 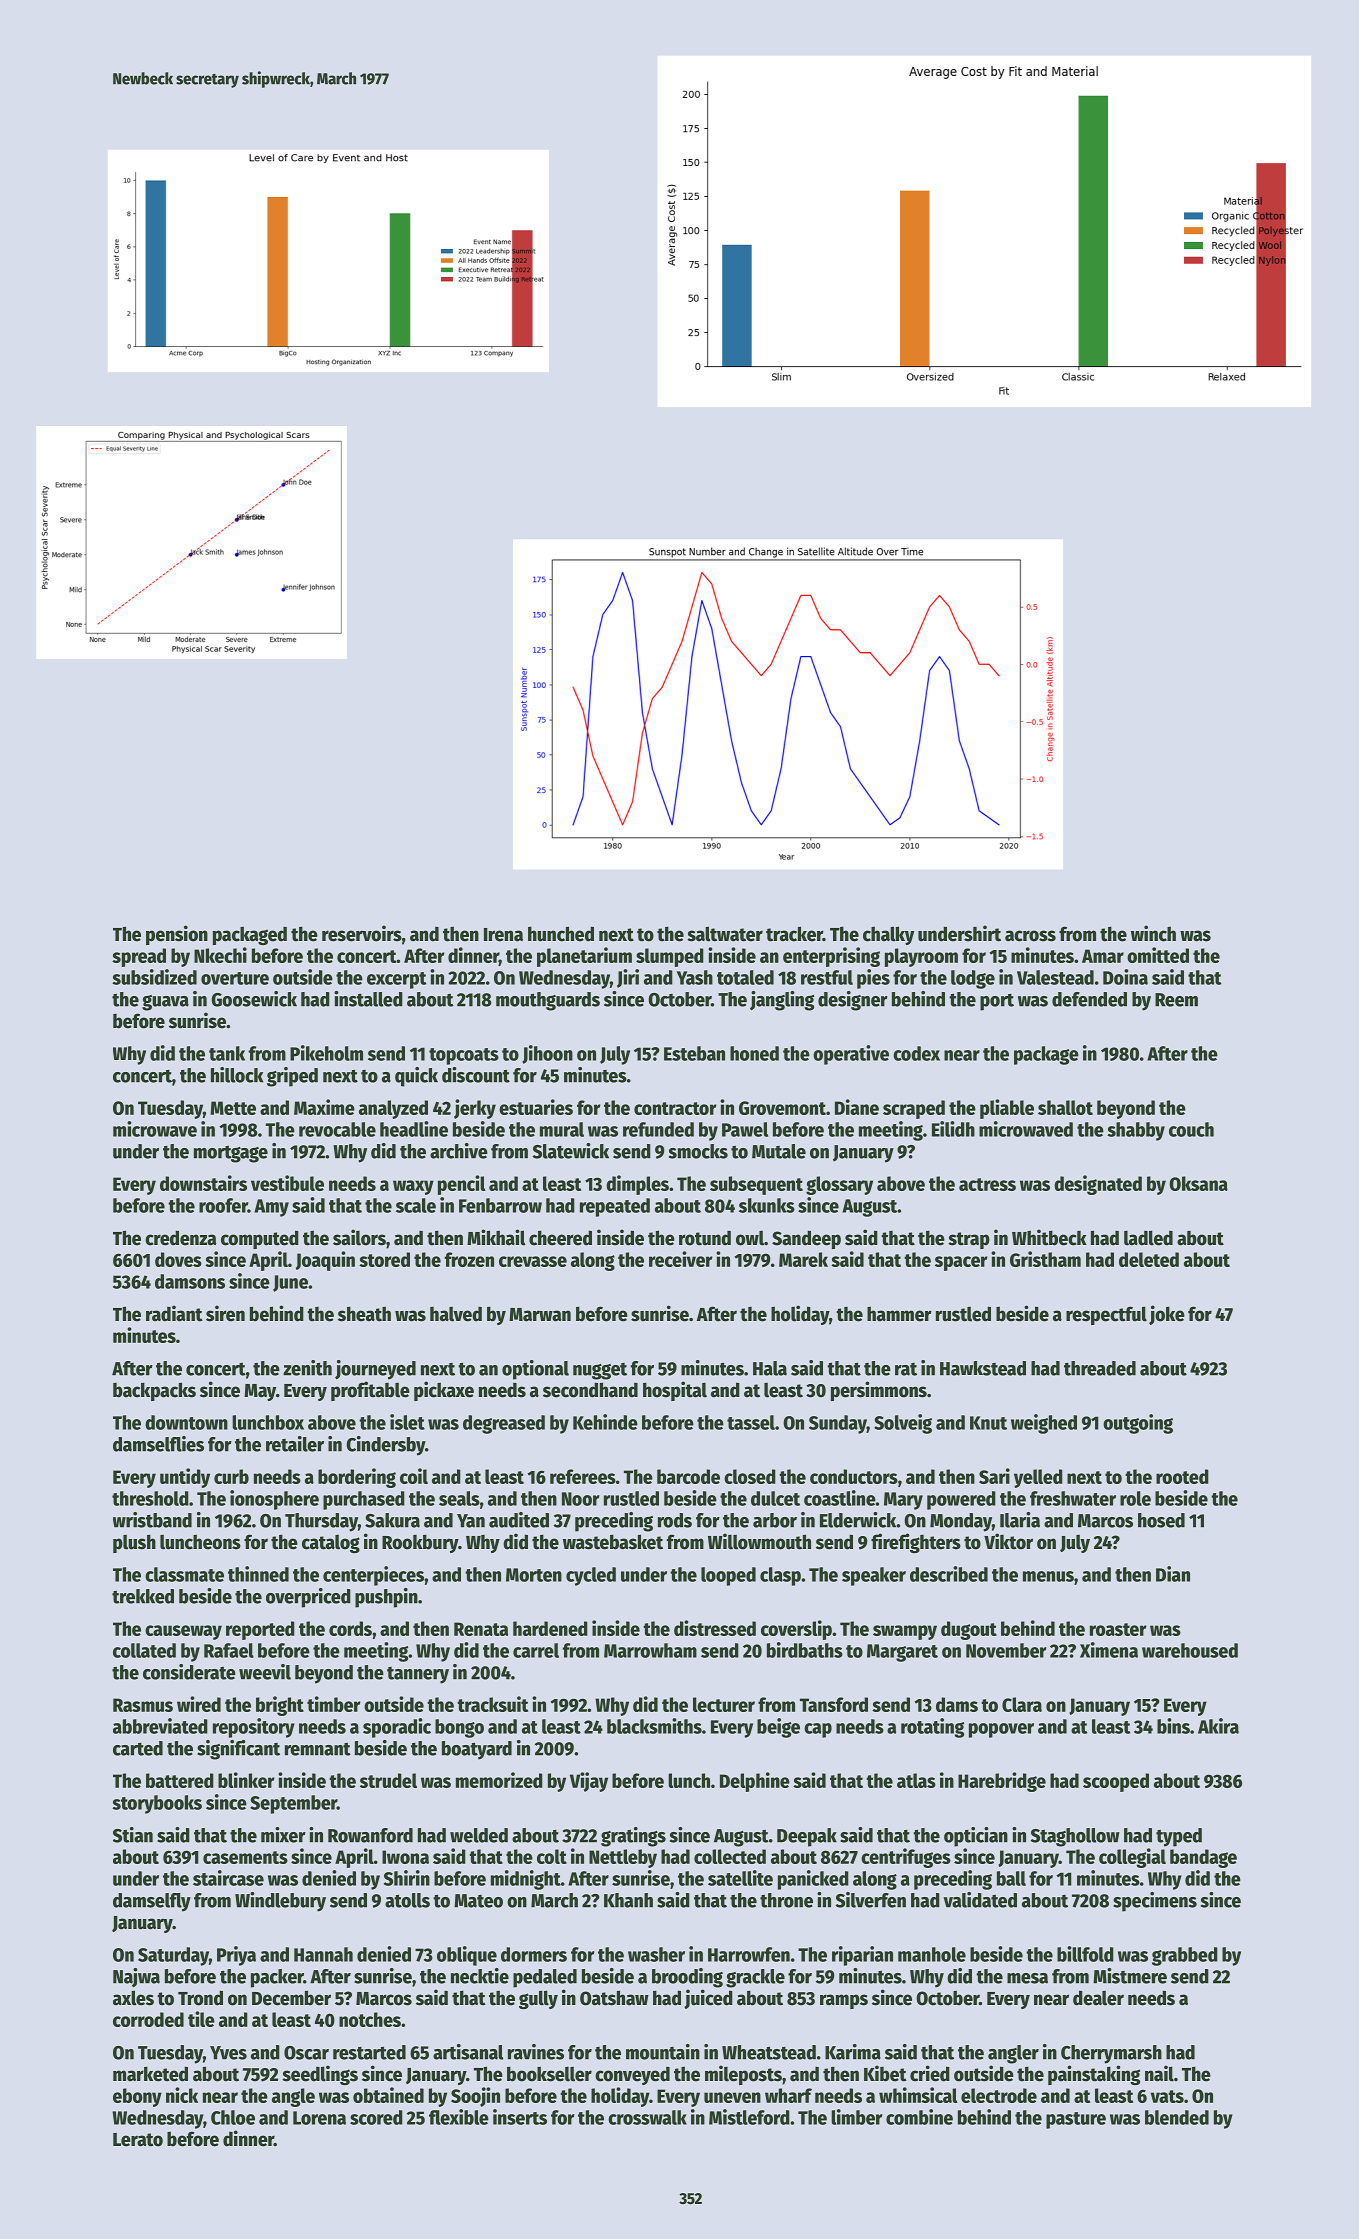 What do you see at coordinates (1109, 1650) in the image?
I see `Ximena` at bounding box center [1109, 1650].
